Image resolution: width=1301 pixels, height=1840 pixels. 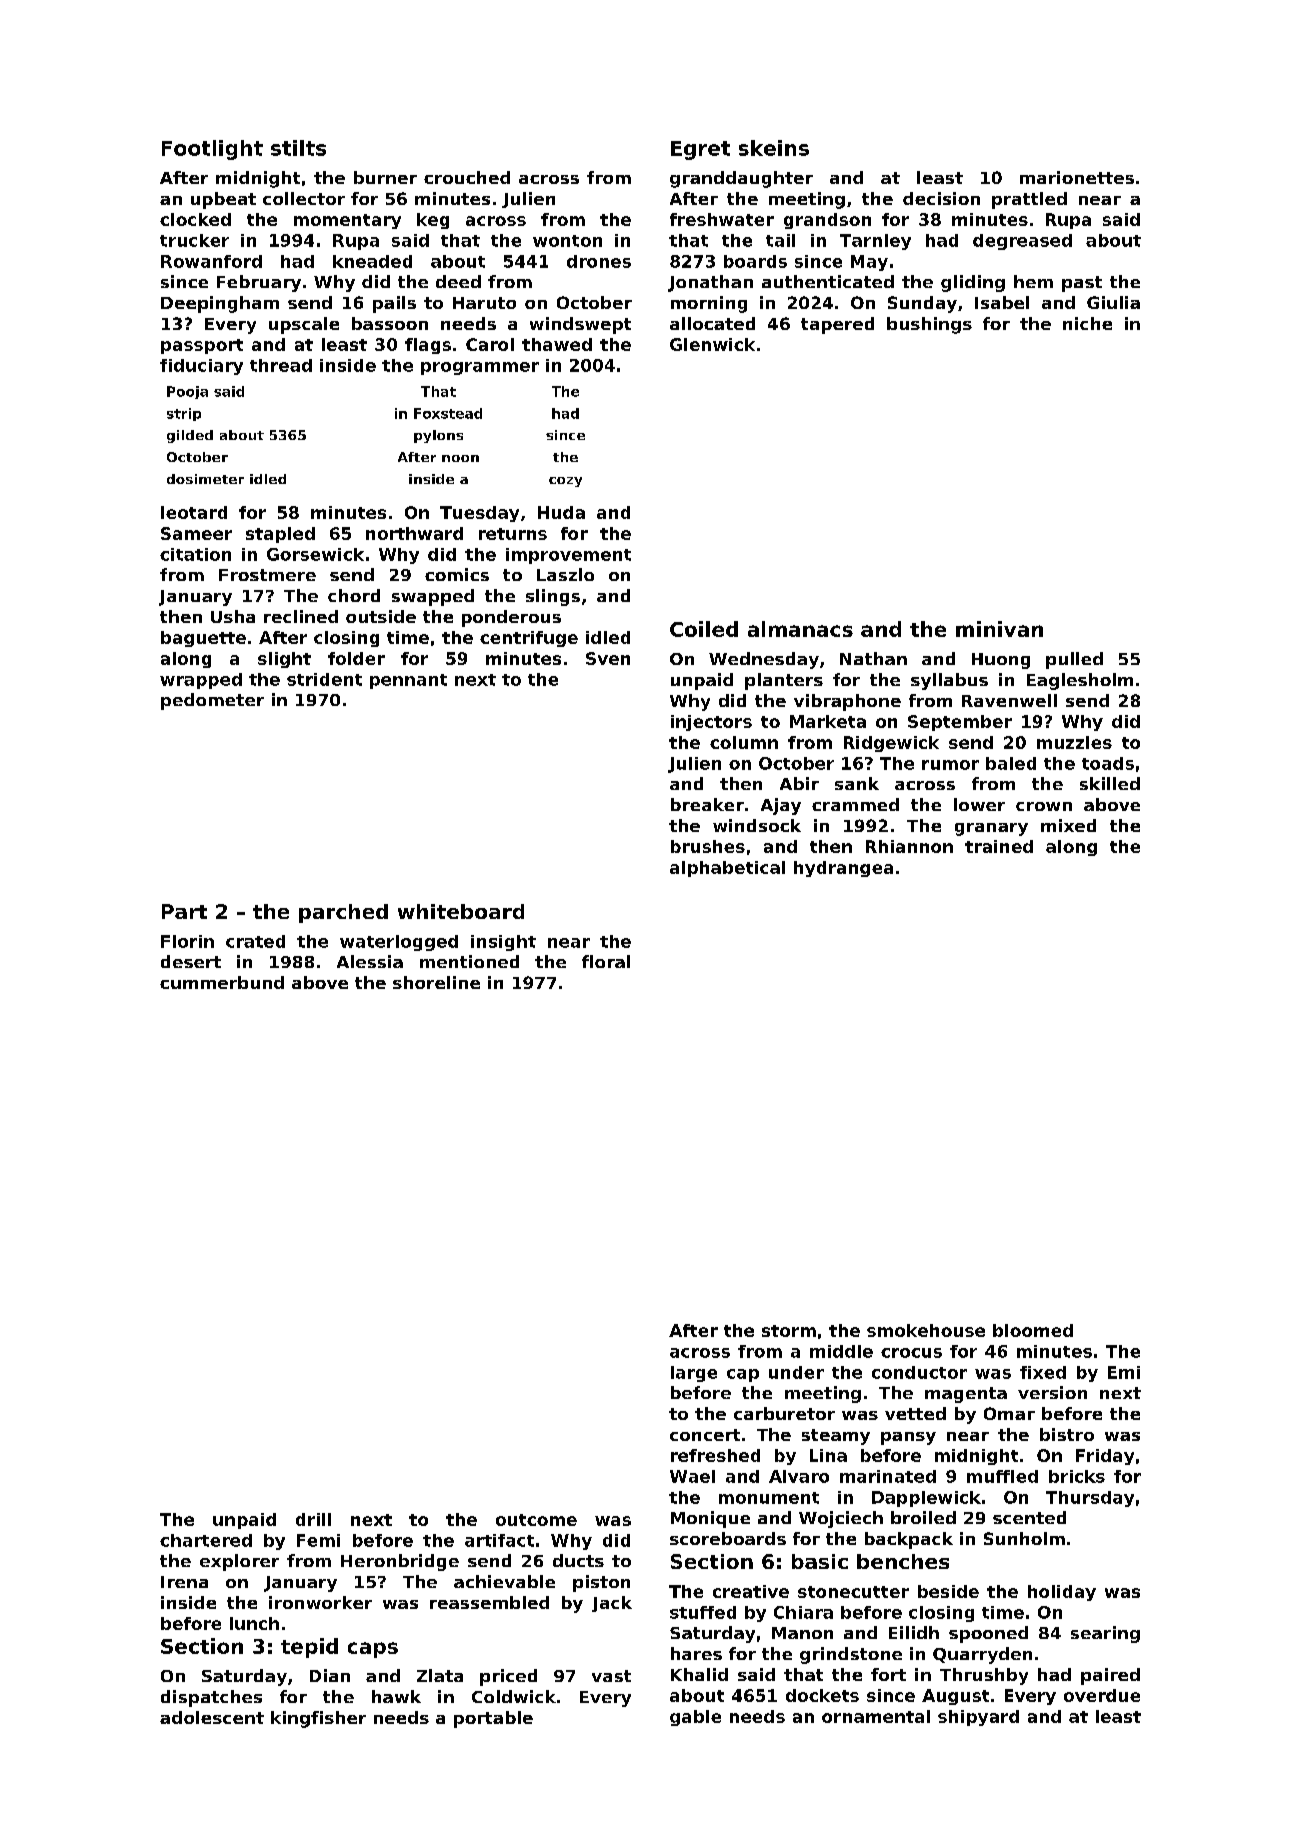 I want to click on windswept, so click(x=580, y=325).
